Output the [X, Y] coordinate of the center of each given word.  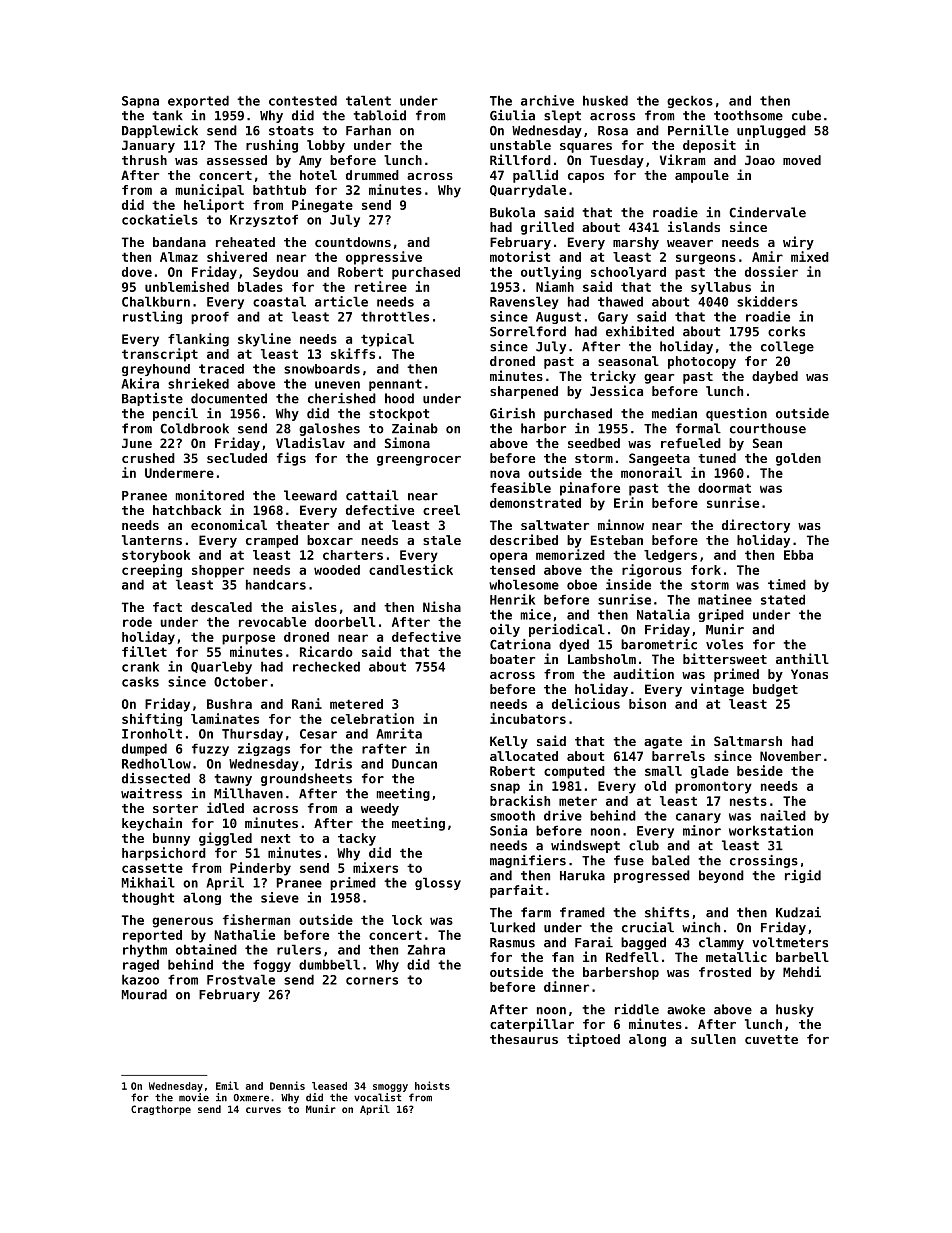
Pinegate [322, 206]
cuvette [771, 1039]
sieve [280, 897]
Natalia [663, 614]
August [558, 318]
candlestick [411, 569]
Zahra [426, 949]
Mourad [144, 994]
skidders [767, 301]
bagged [643, 943]
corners [372, 981]
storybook [156, 556]
